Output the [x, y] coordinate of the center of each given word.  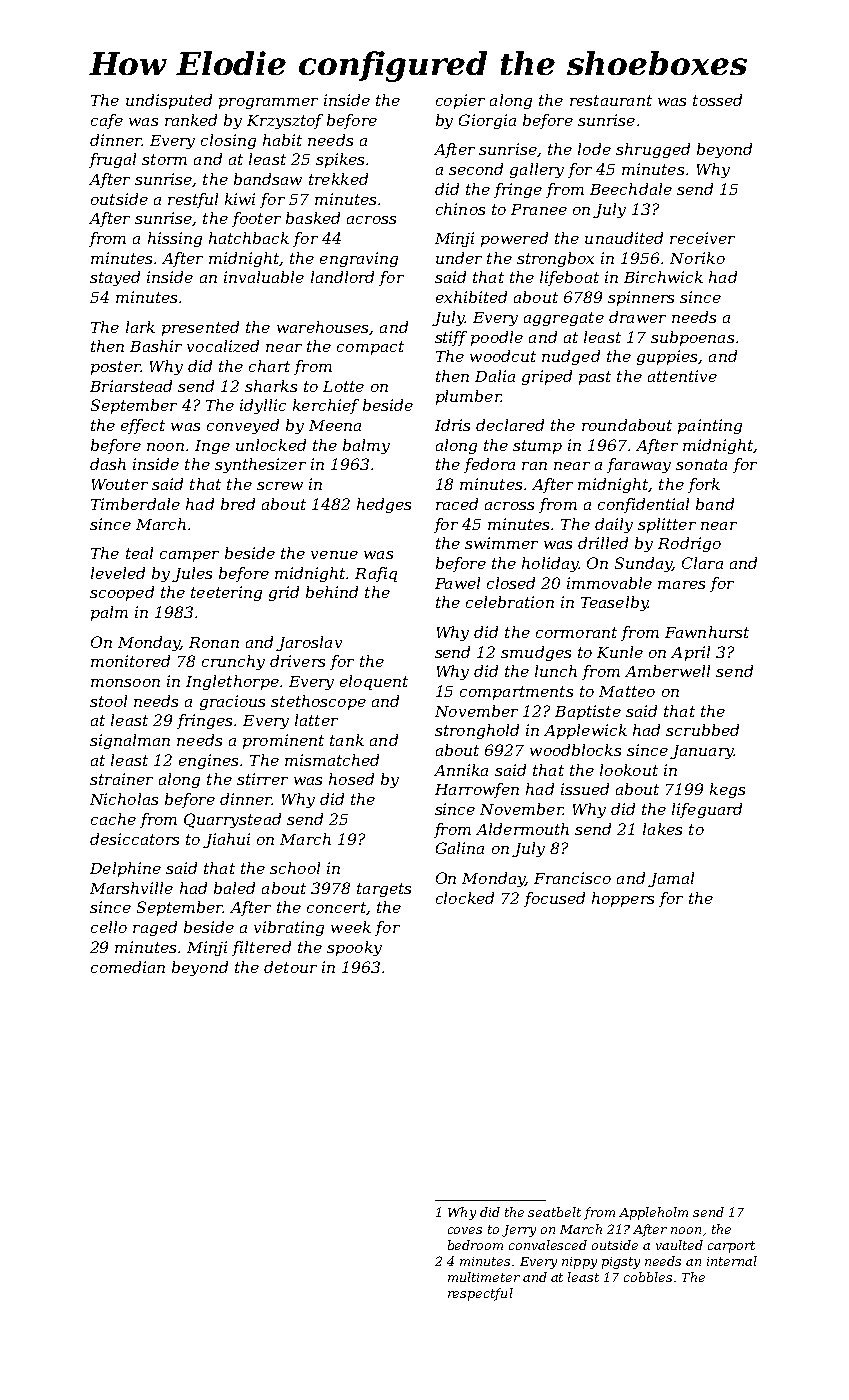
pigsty [621, 1263]
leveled [118, 573]
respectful [480, 1294]
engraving [359, 259]
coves [465, 1230]
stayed [115, 278]
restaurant [611, 100]
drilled [603, 543]
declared [510, 425]
